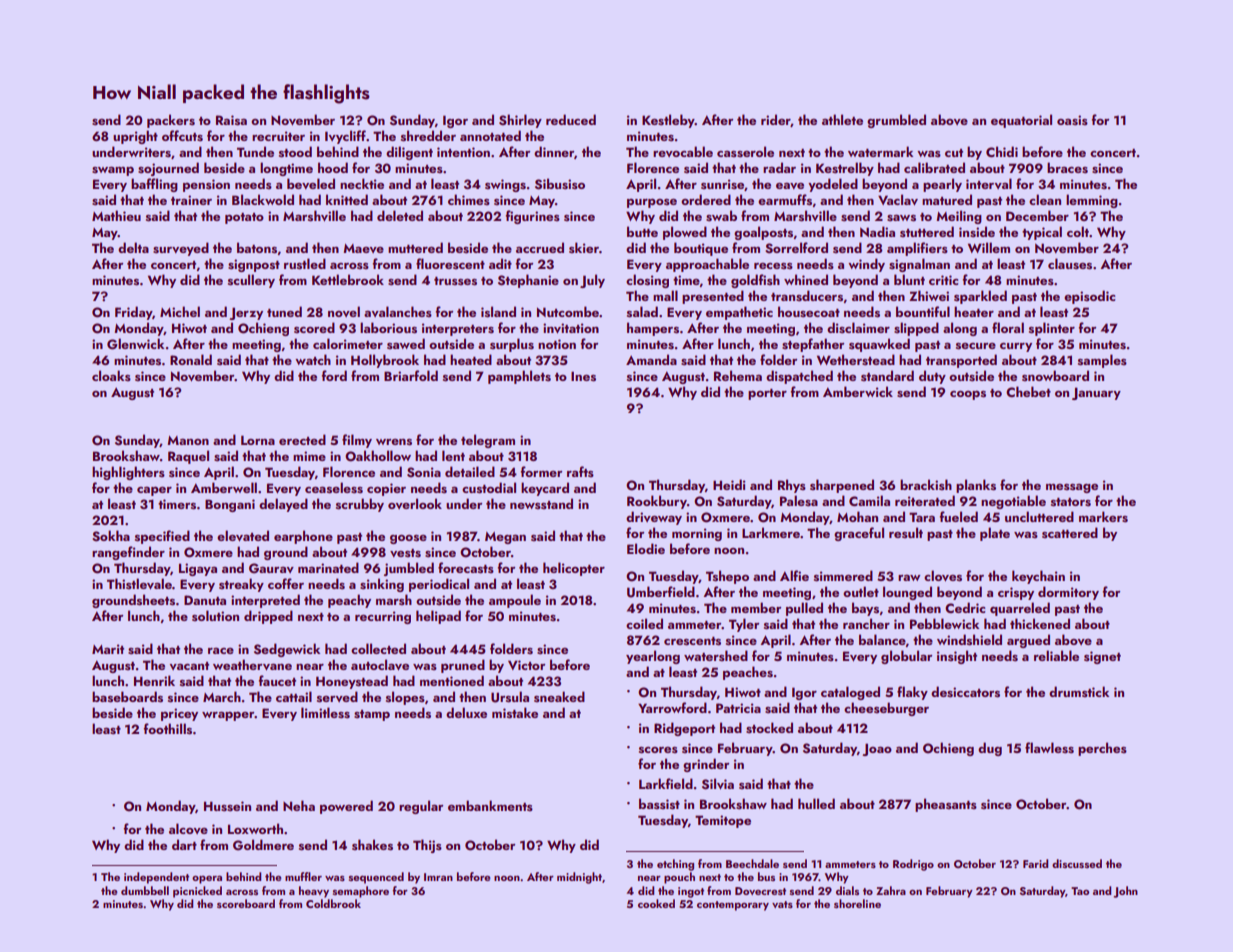  Describe the element at coordinates (943, 280) in the document. I see `critic` at that location.
